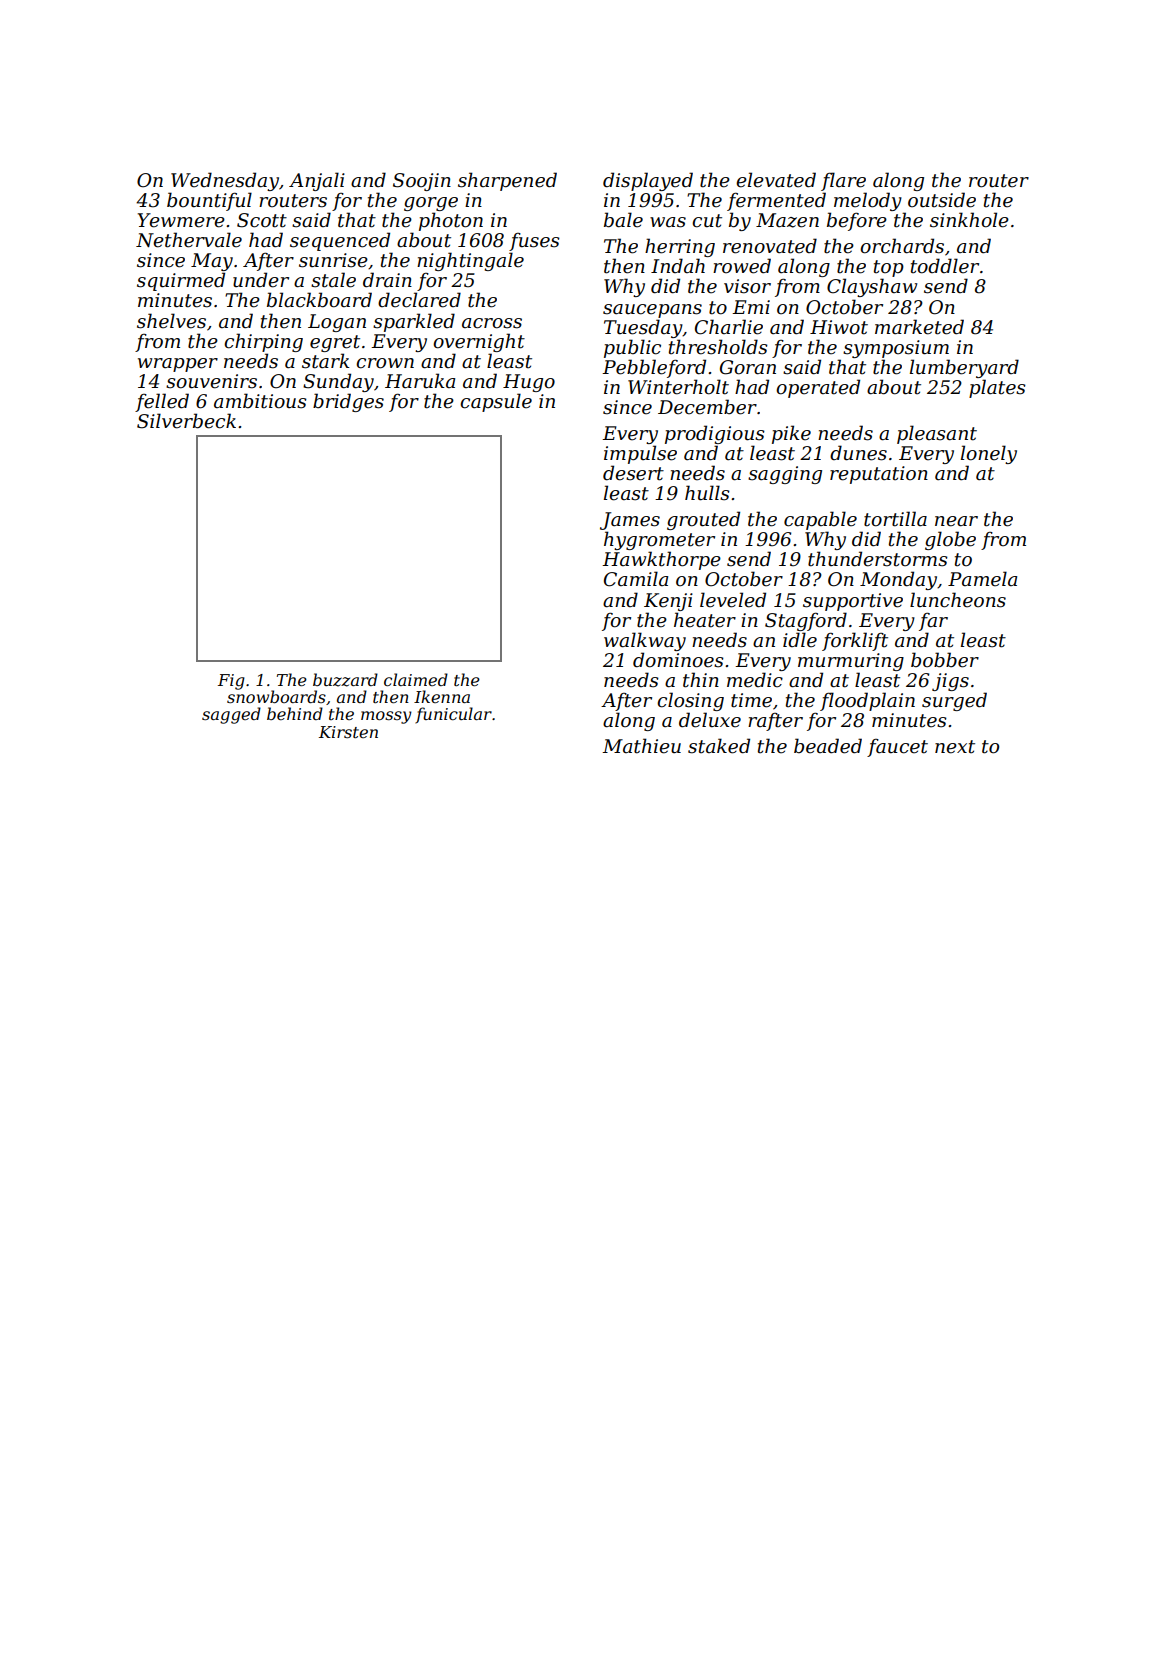 This screenshot has height=1654, width=1165. What do you see at coordinates (701, 680) in the screenshot?
I see `thin` at bounding box center [701, 680].
